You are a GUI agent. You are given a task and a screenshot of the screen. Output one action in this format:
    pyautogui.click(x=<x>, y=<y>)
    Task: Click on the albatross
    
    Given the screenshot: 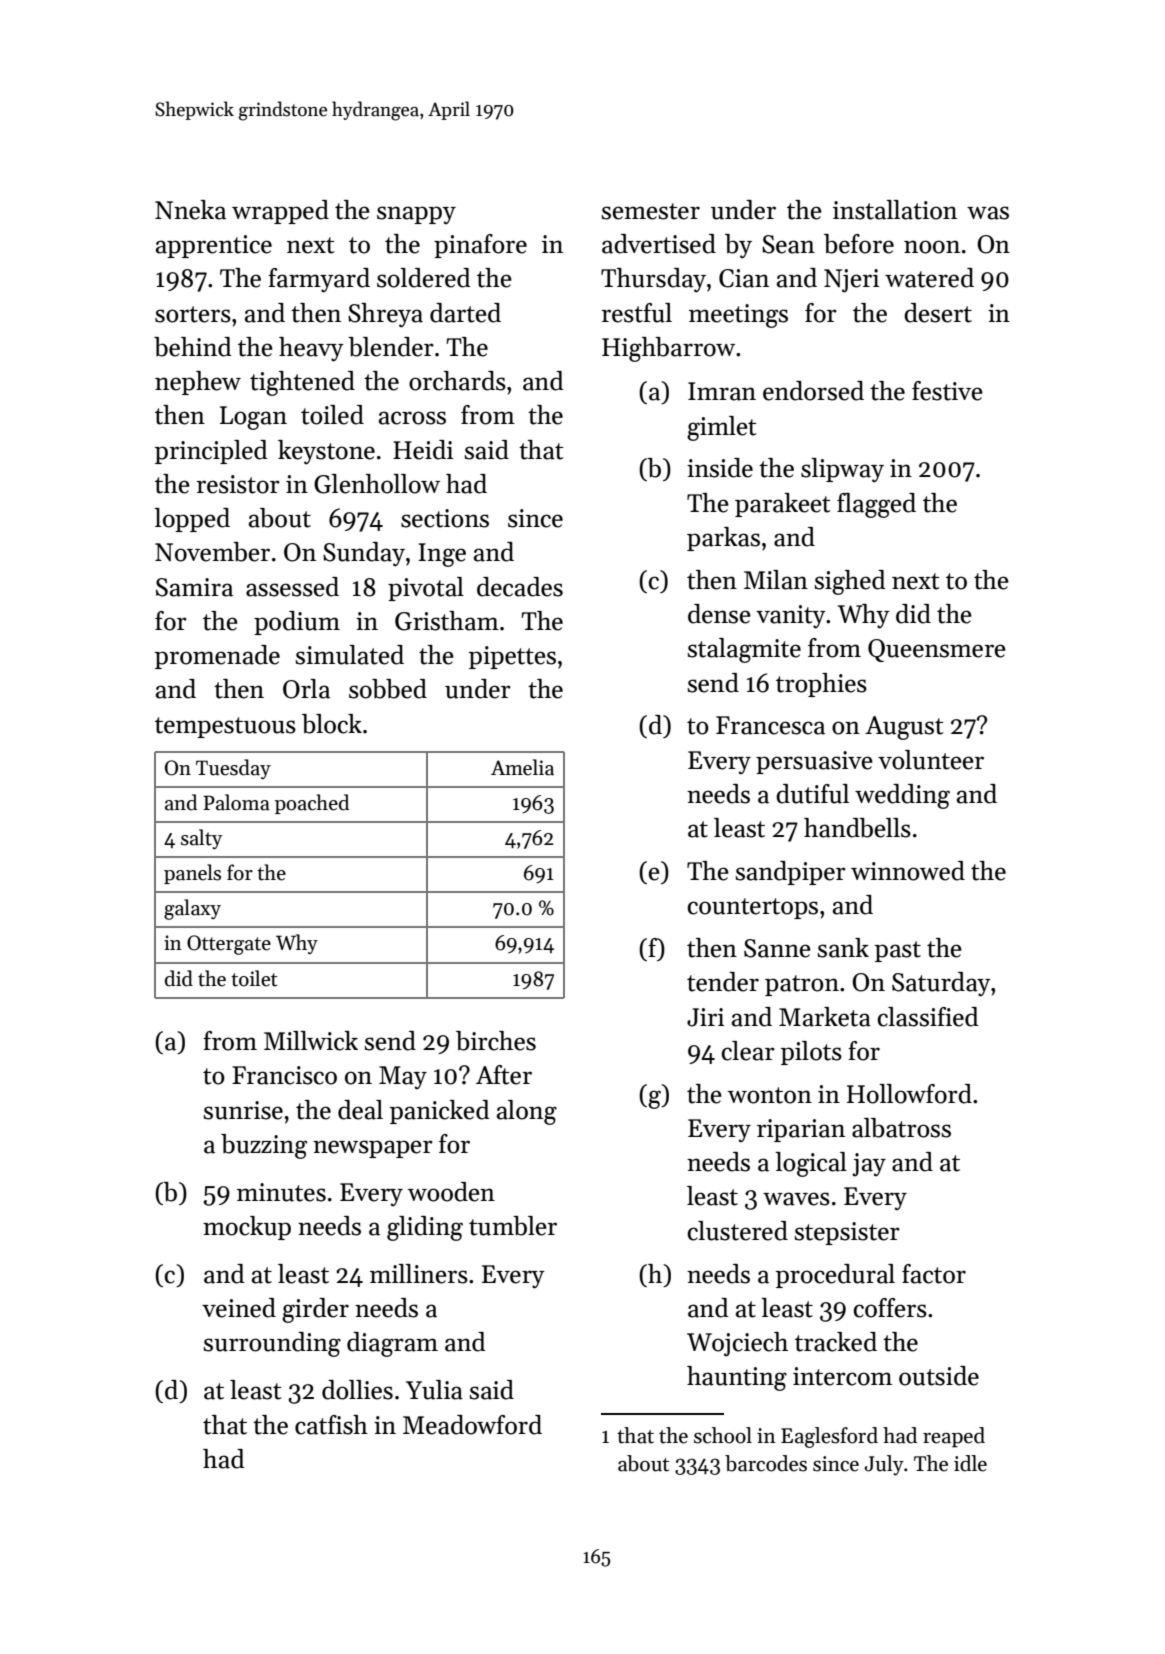 What is the action you would take?
    pyautogui.click(x=901, y=1128)
